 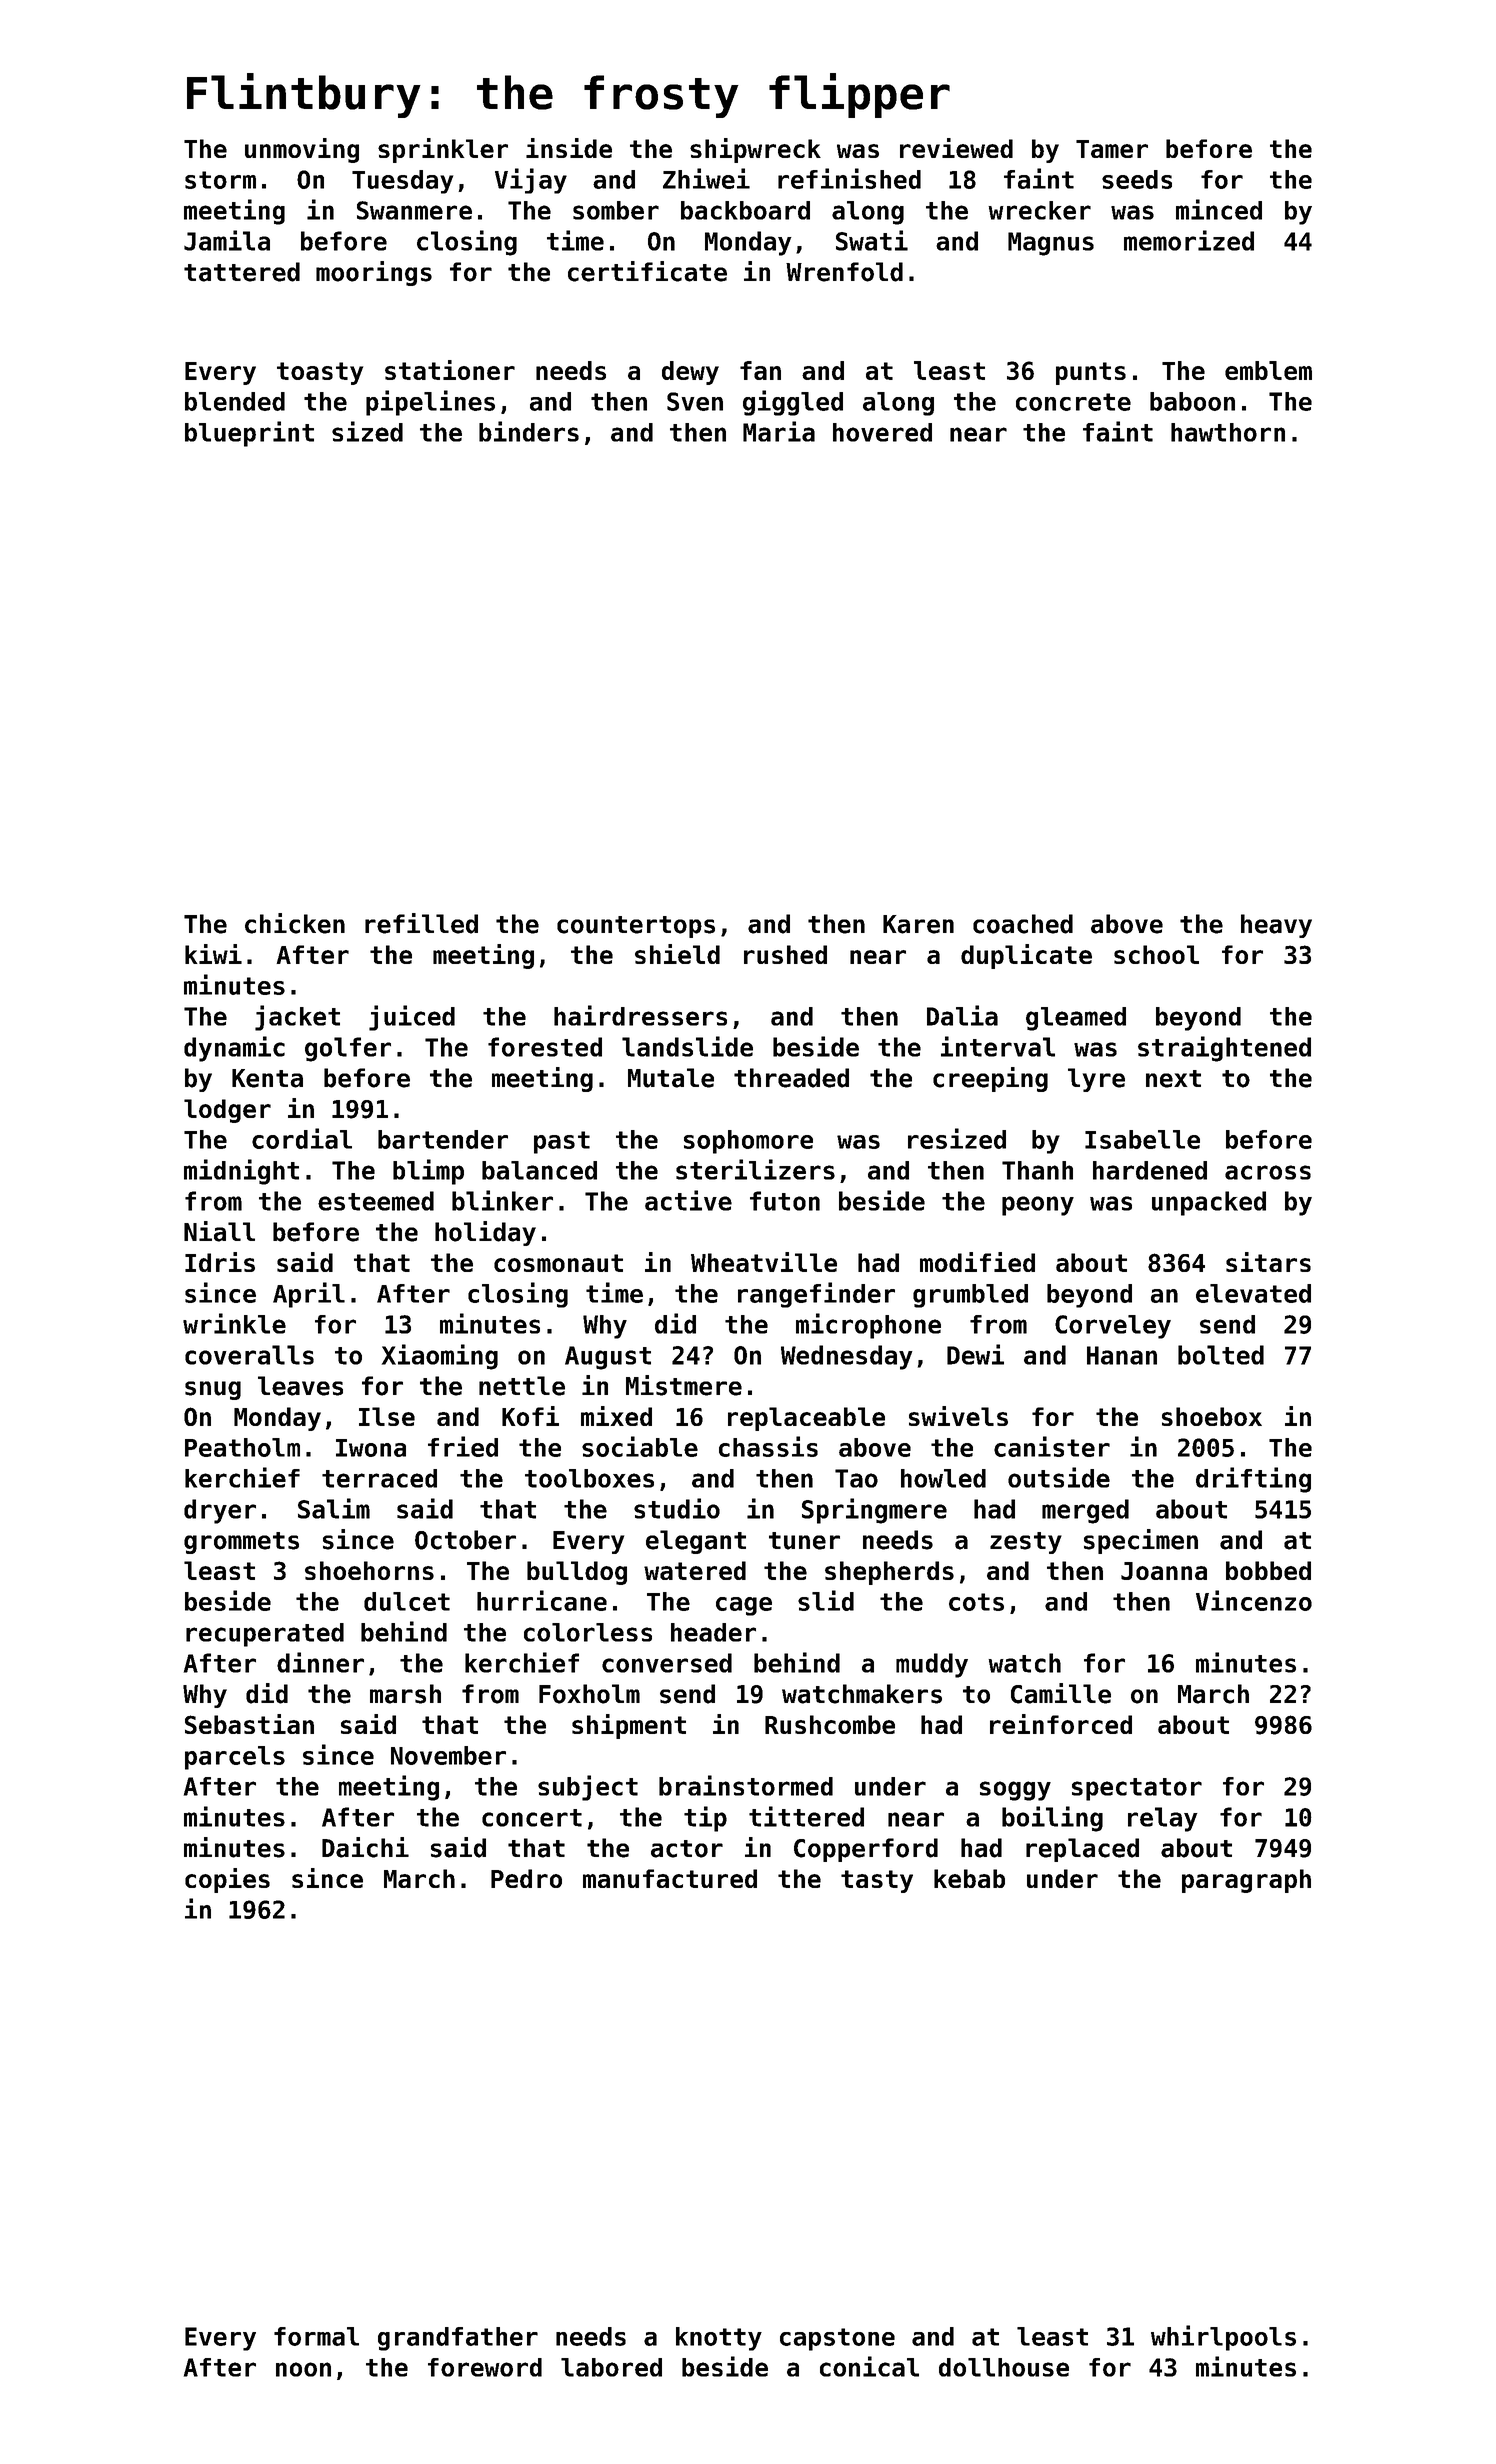 I want to click on certificate, so click(x=647, y=271).
